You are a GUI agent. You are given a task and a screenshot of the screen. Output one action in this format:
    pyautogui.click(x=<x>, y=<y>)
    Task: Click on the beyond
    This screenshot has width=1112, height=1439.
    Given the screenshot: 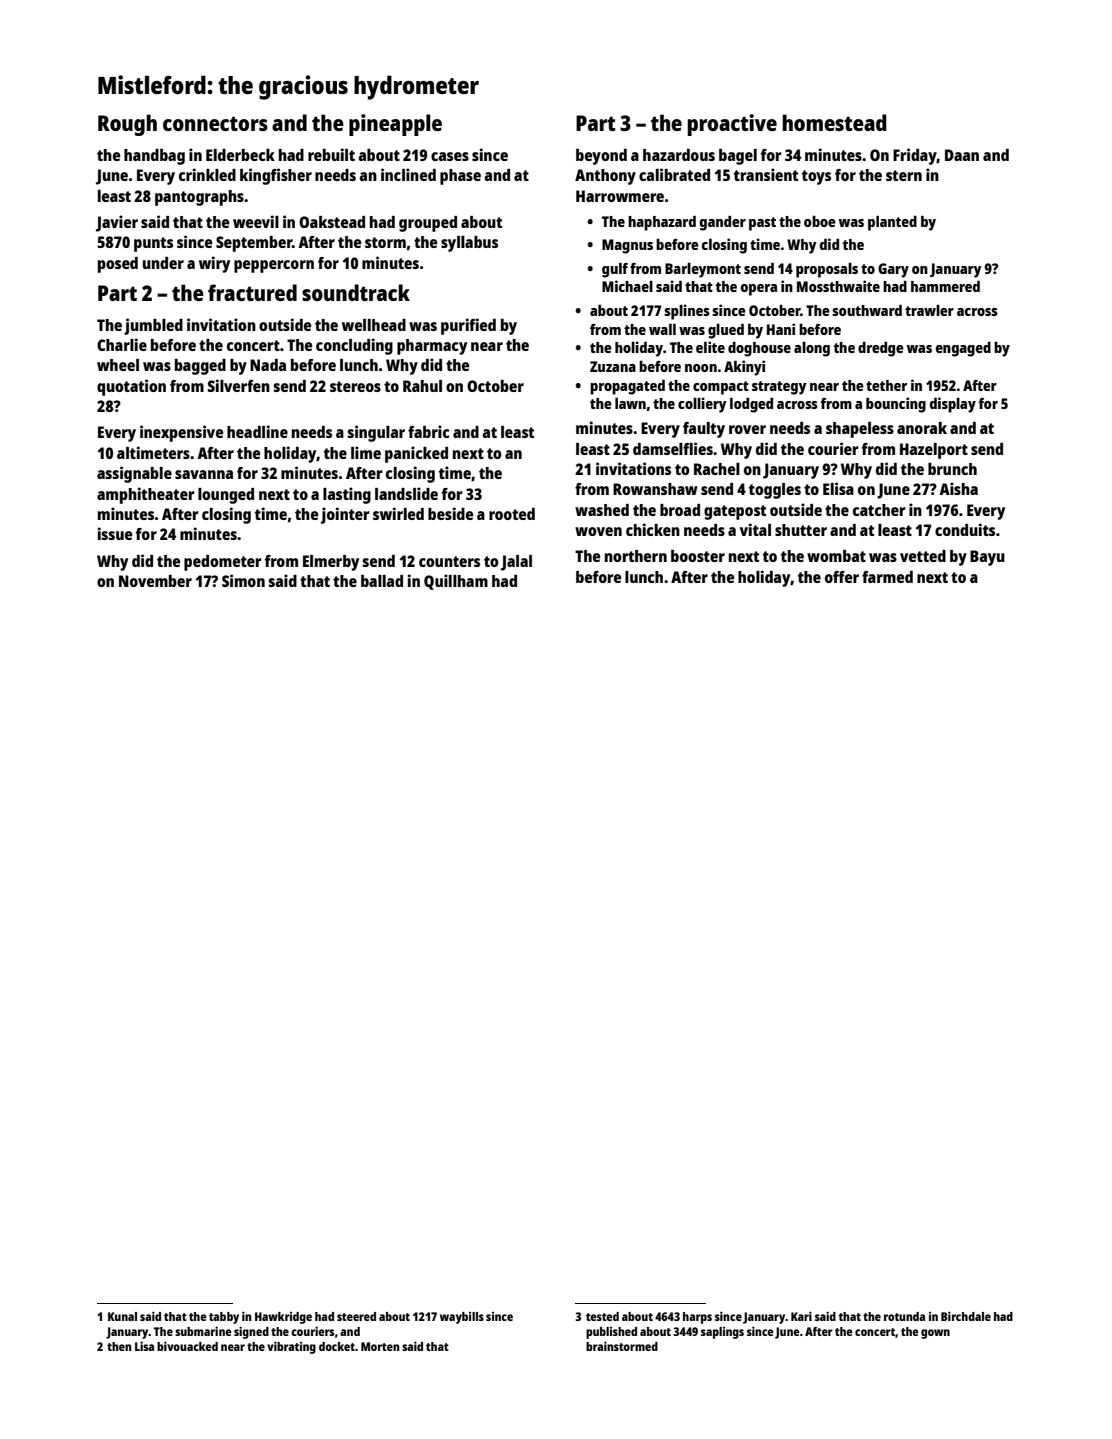 What is the action you would take?
    pyautogui.click(x=601, y=157)
